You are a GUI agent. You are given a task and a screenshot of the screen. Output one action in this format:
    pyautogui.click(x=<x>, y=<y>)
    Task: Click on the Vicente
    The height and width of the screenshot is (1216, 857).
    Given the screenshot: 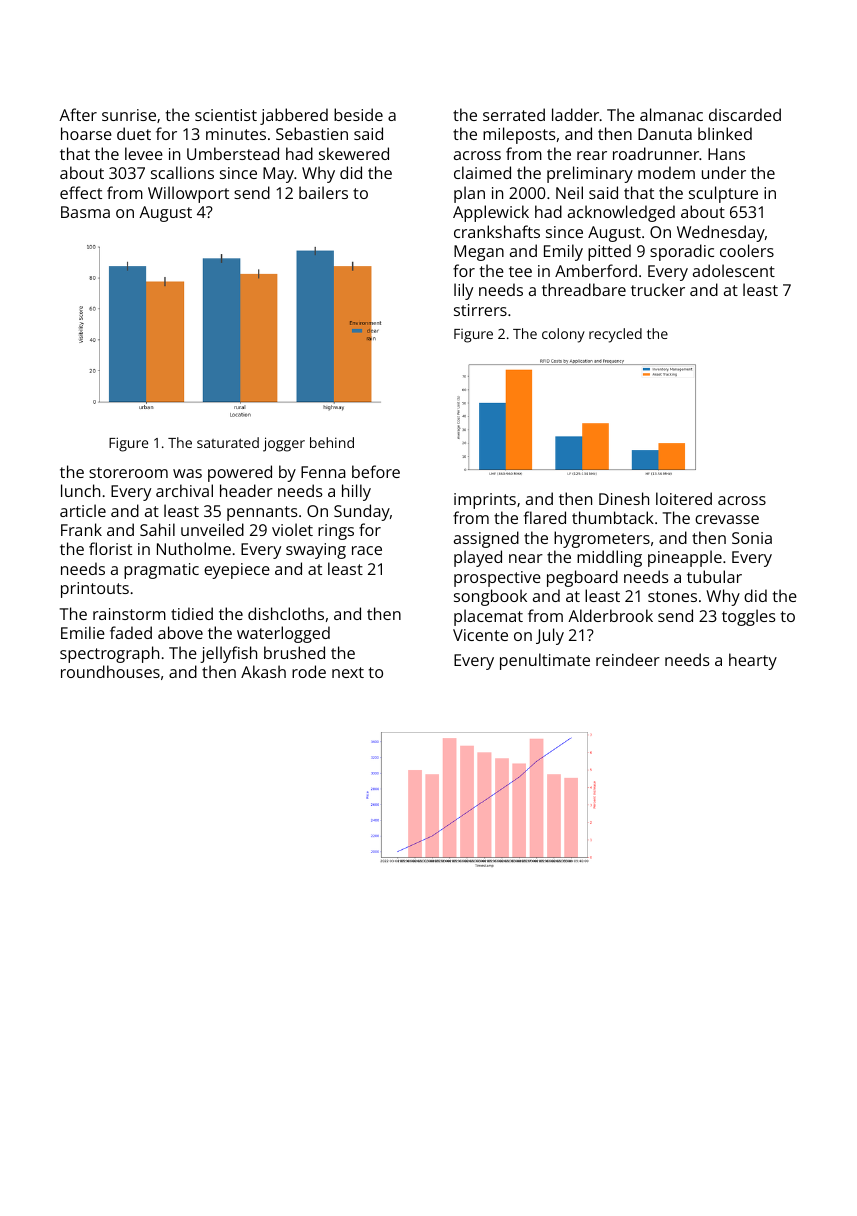 What is the action you would take?
    pyautogui.click(x=480, y=635)
